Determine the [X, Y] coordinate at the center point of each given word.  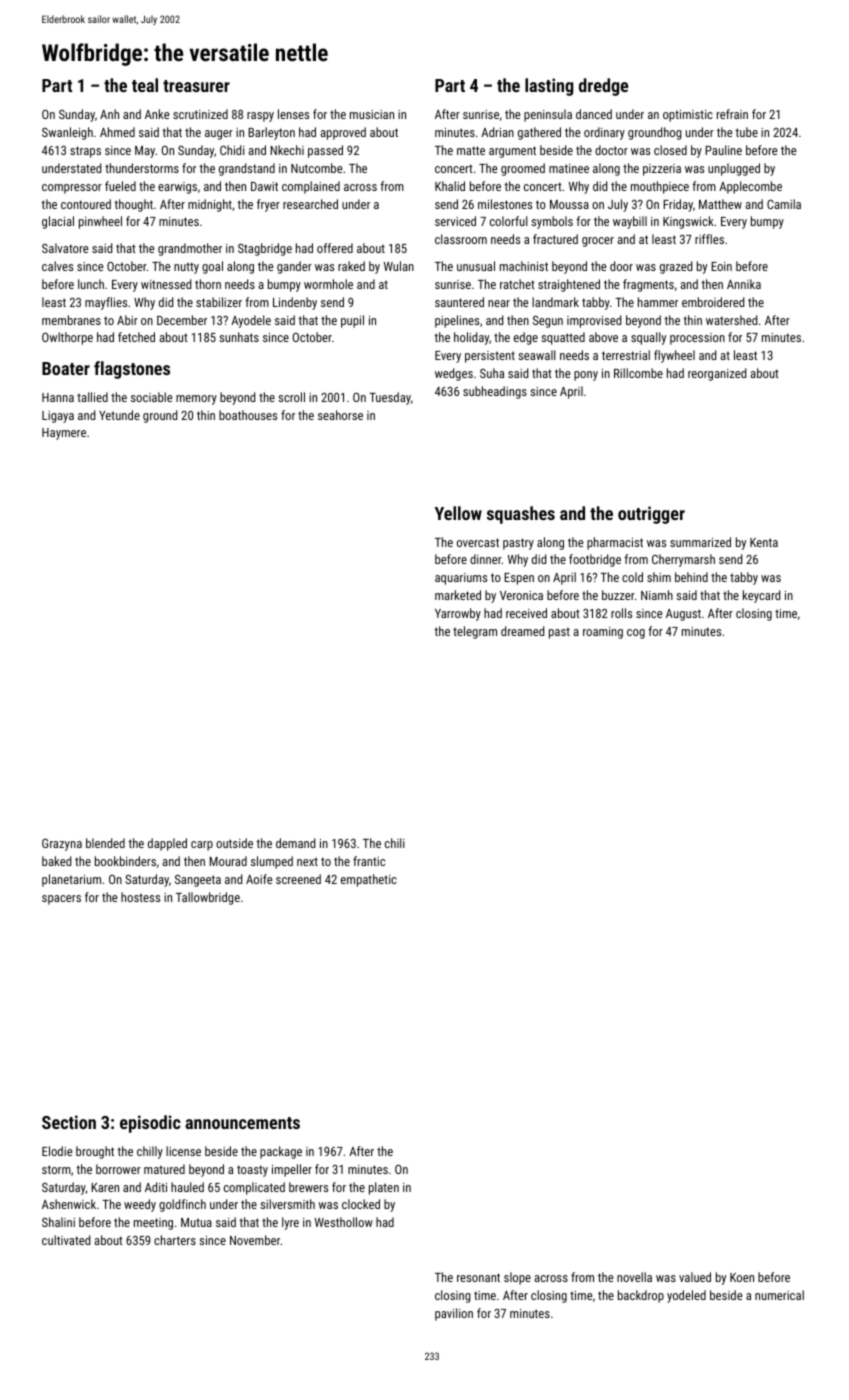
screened [298, 879]
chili [395, 843]
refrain [732, 114]
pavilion [454, 1314]
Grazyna [62, 844]
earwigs [177, 188]
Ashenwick [69, 1204]
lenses [293, 114]
